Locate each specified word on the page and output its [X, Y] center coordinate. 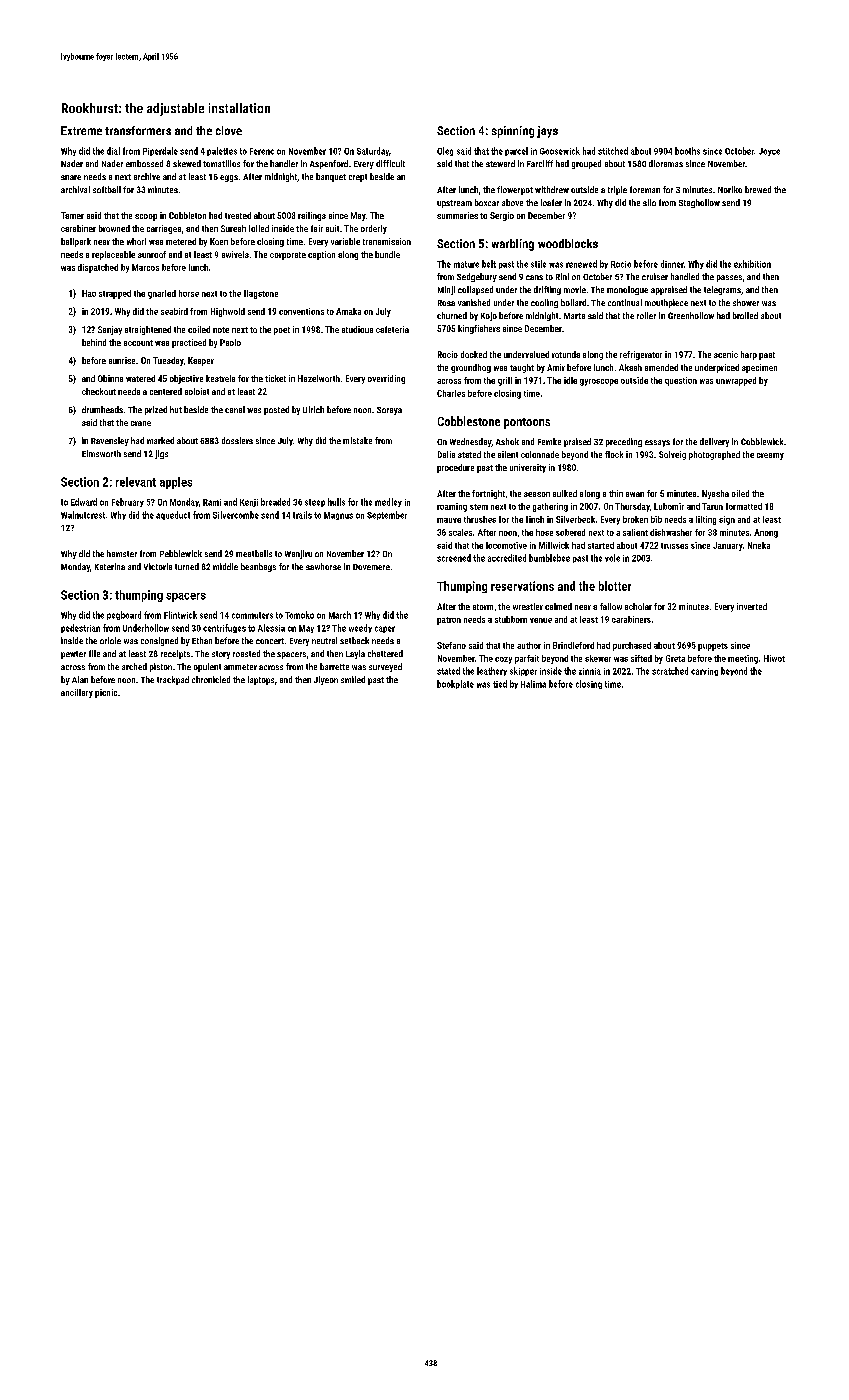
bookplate [455, 684]
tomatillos [221, 163]
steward [500, 163]
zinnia [590, 671]
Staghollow [699, 203]
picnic [106, 693]
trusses [674, 546]
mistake [357, 440]
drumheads [102, 409]
